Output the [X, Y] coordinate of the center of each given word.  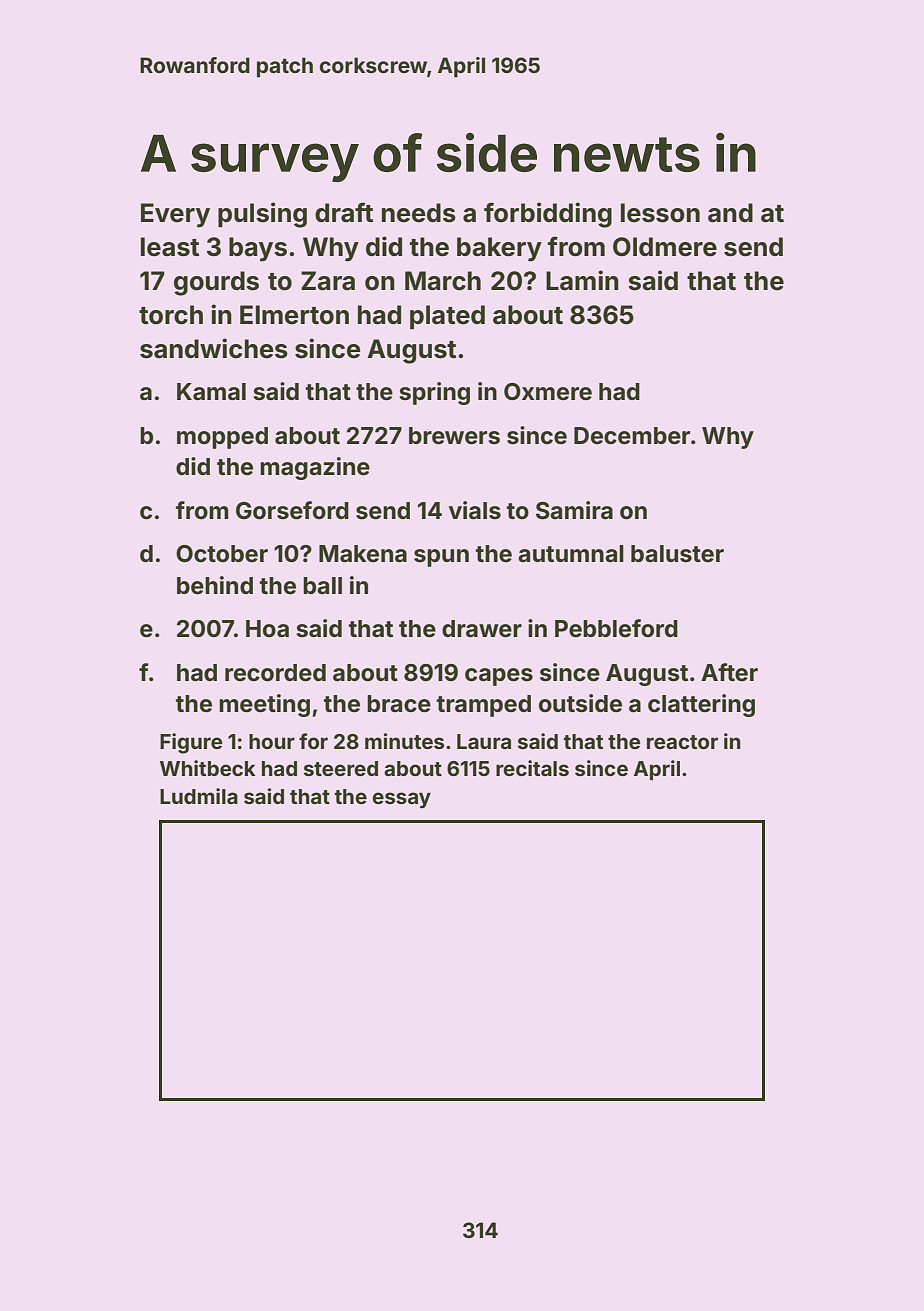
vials [475, 510]
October [222, 554]
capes [499, 677]
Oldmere [665, 247]
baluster [677, 554]
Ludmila [199, 796]
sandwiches [214, 348]
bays [258, 249]
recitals [532, 768]
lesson [660, 213]
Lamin [582, 280]
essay [401, 800]
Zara [328, 281]
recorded [275, 673]
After [729, 672]
